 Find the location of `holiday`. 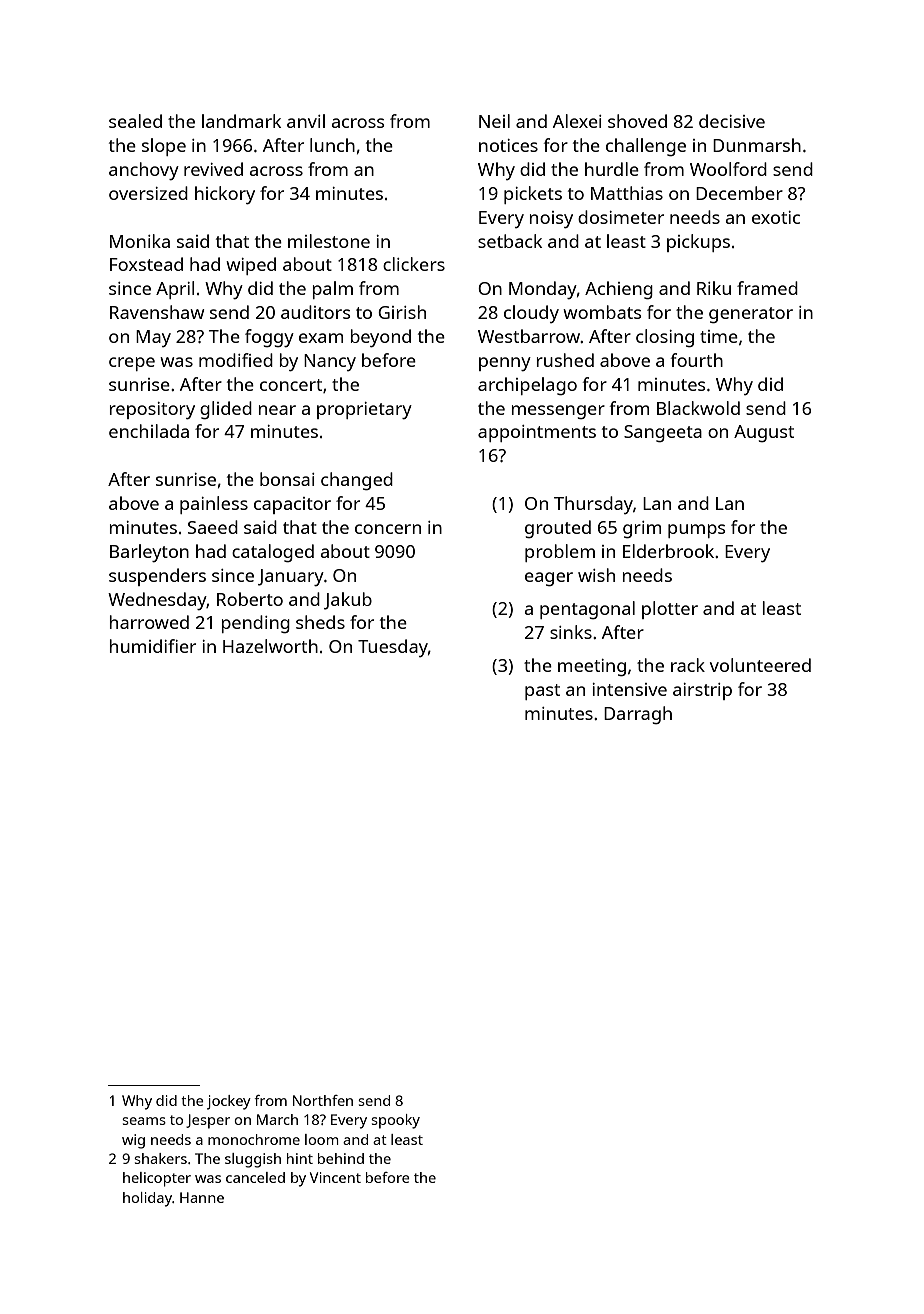

holiday is located at coordinates (147, 1199).
